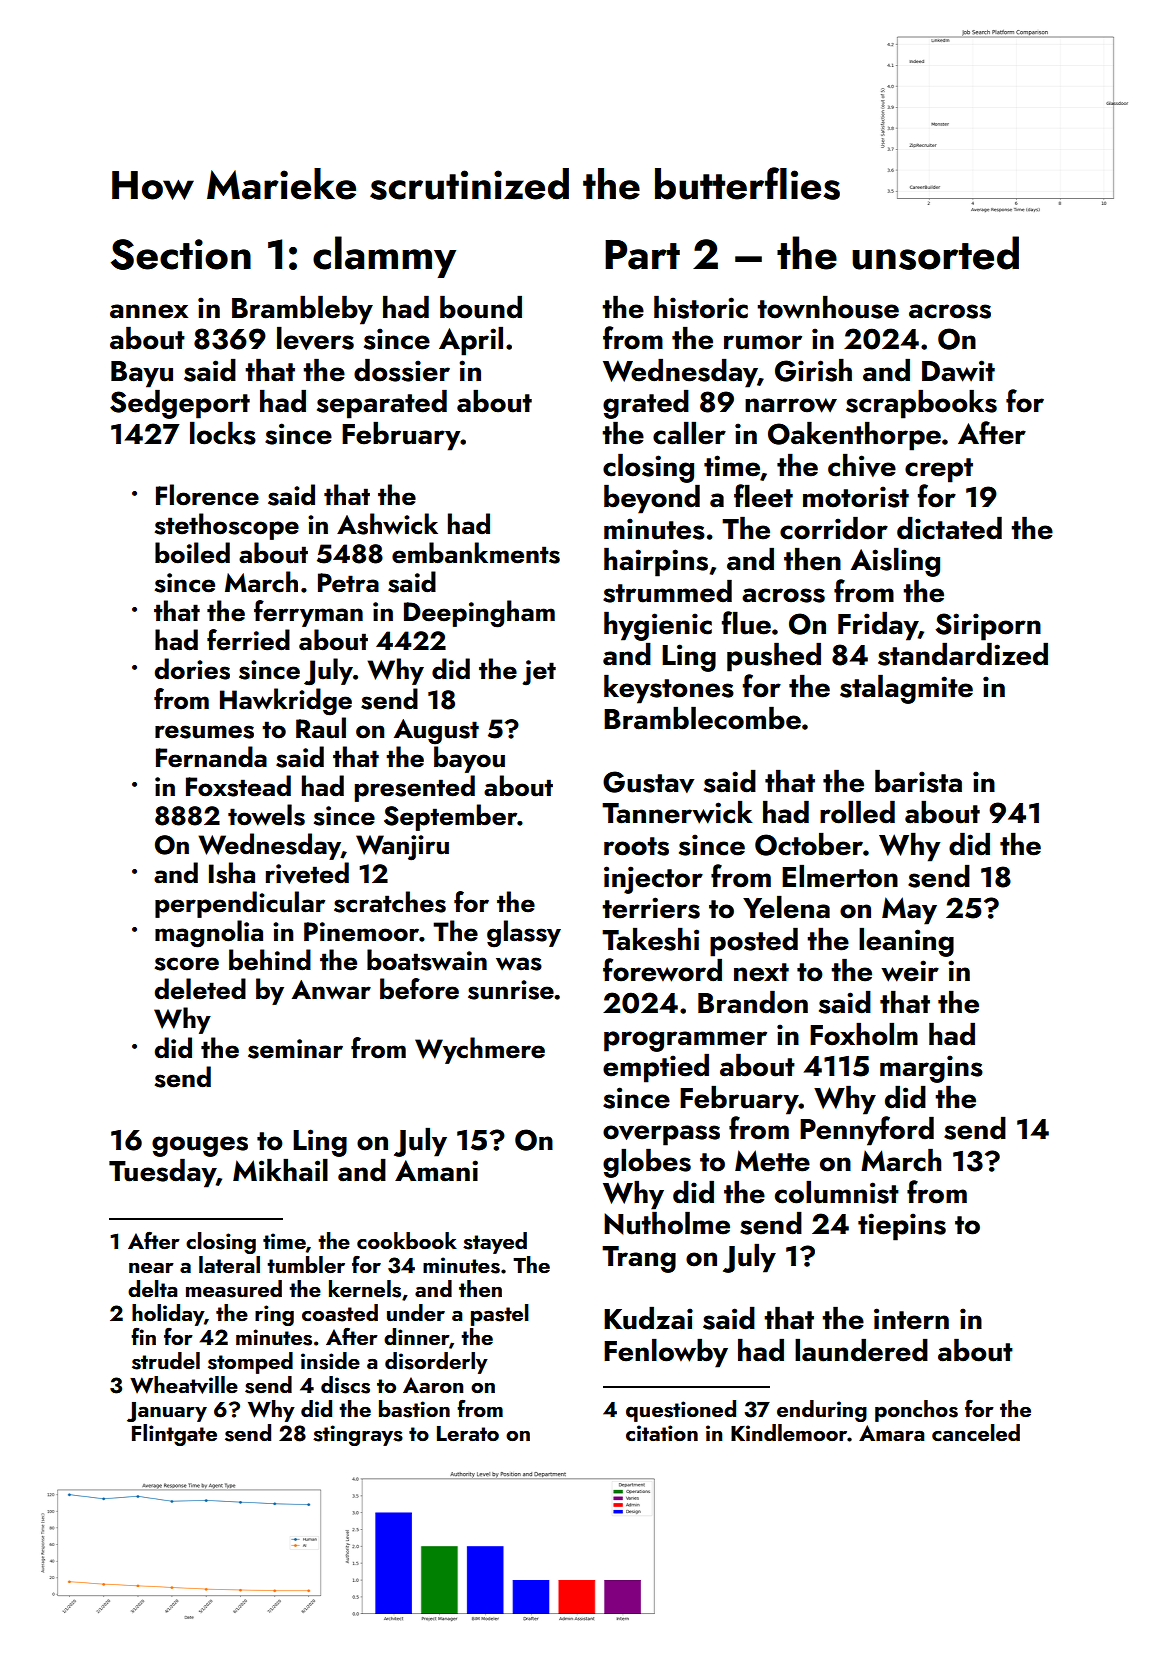 Image resolution: width=1165 pixels, height=1654 pixels. What do you see at coordinates (813, 370) in the screenshot?
I see `Girish` at bounding box center [813, 370].
